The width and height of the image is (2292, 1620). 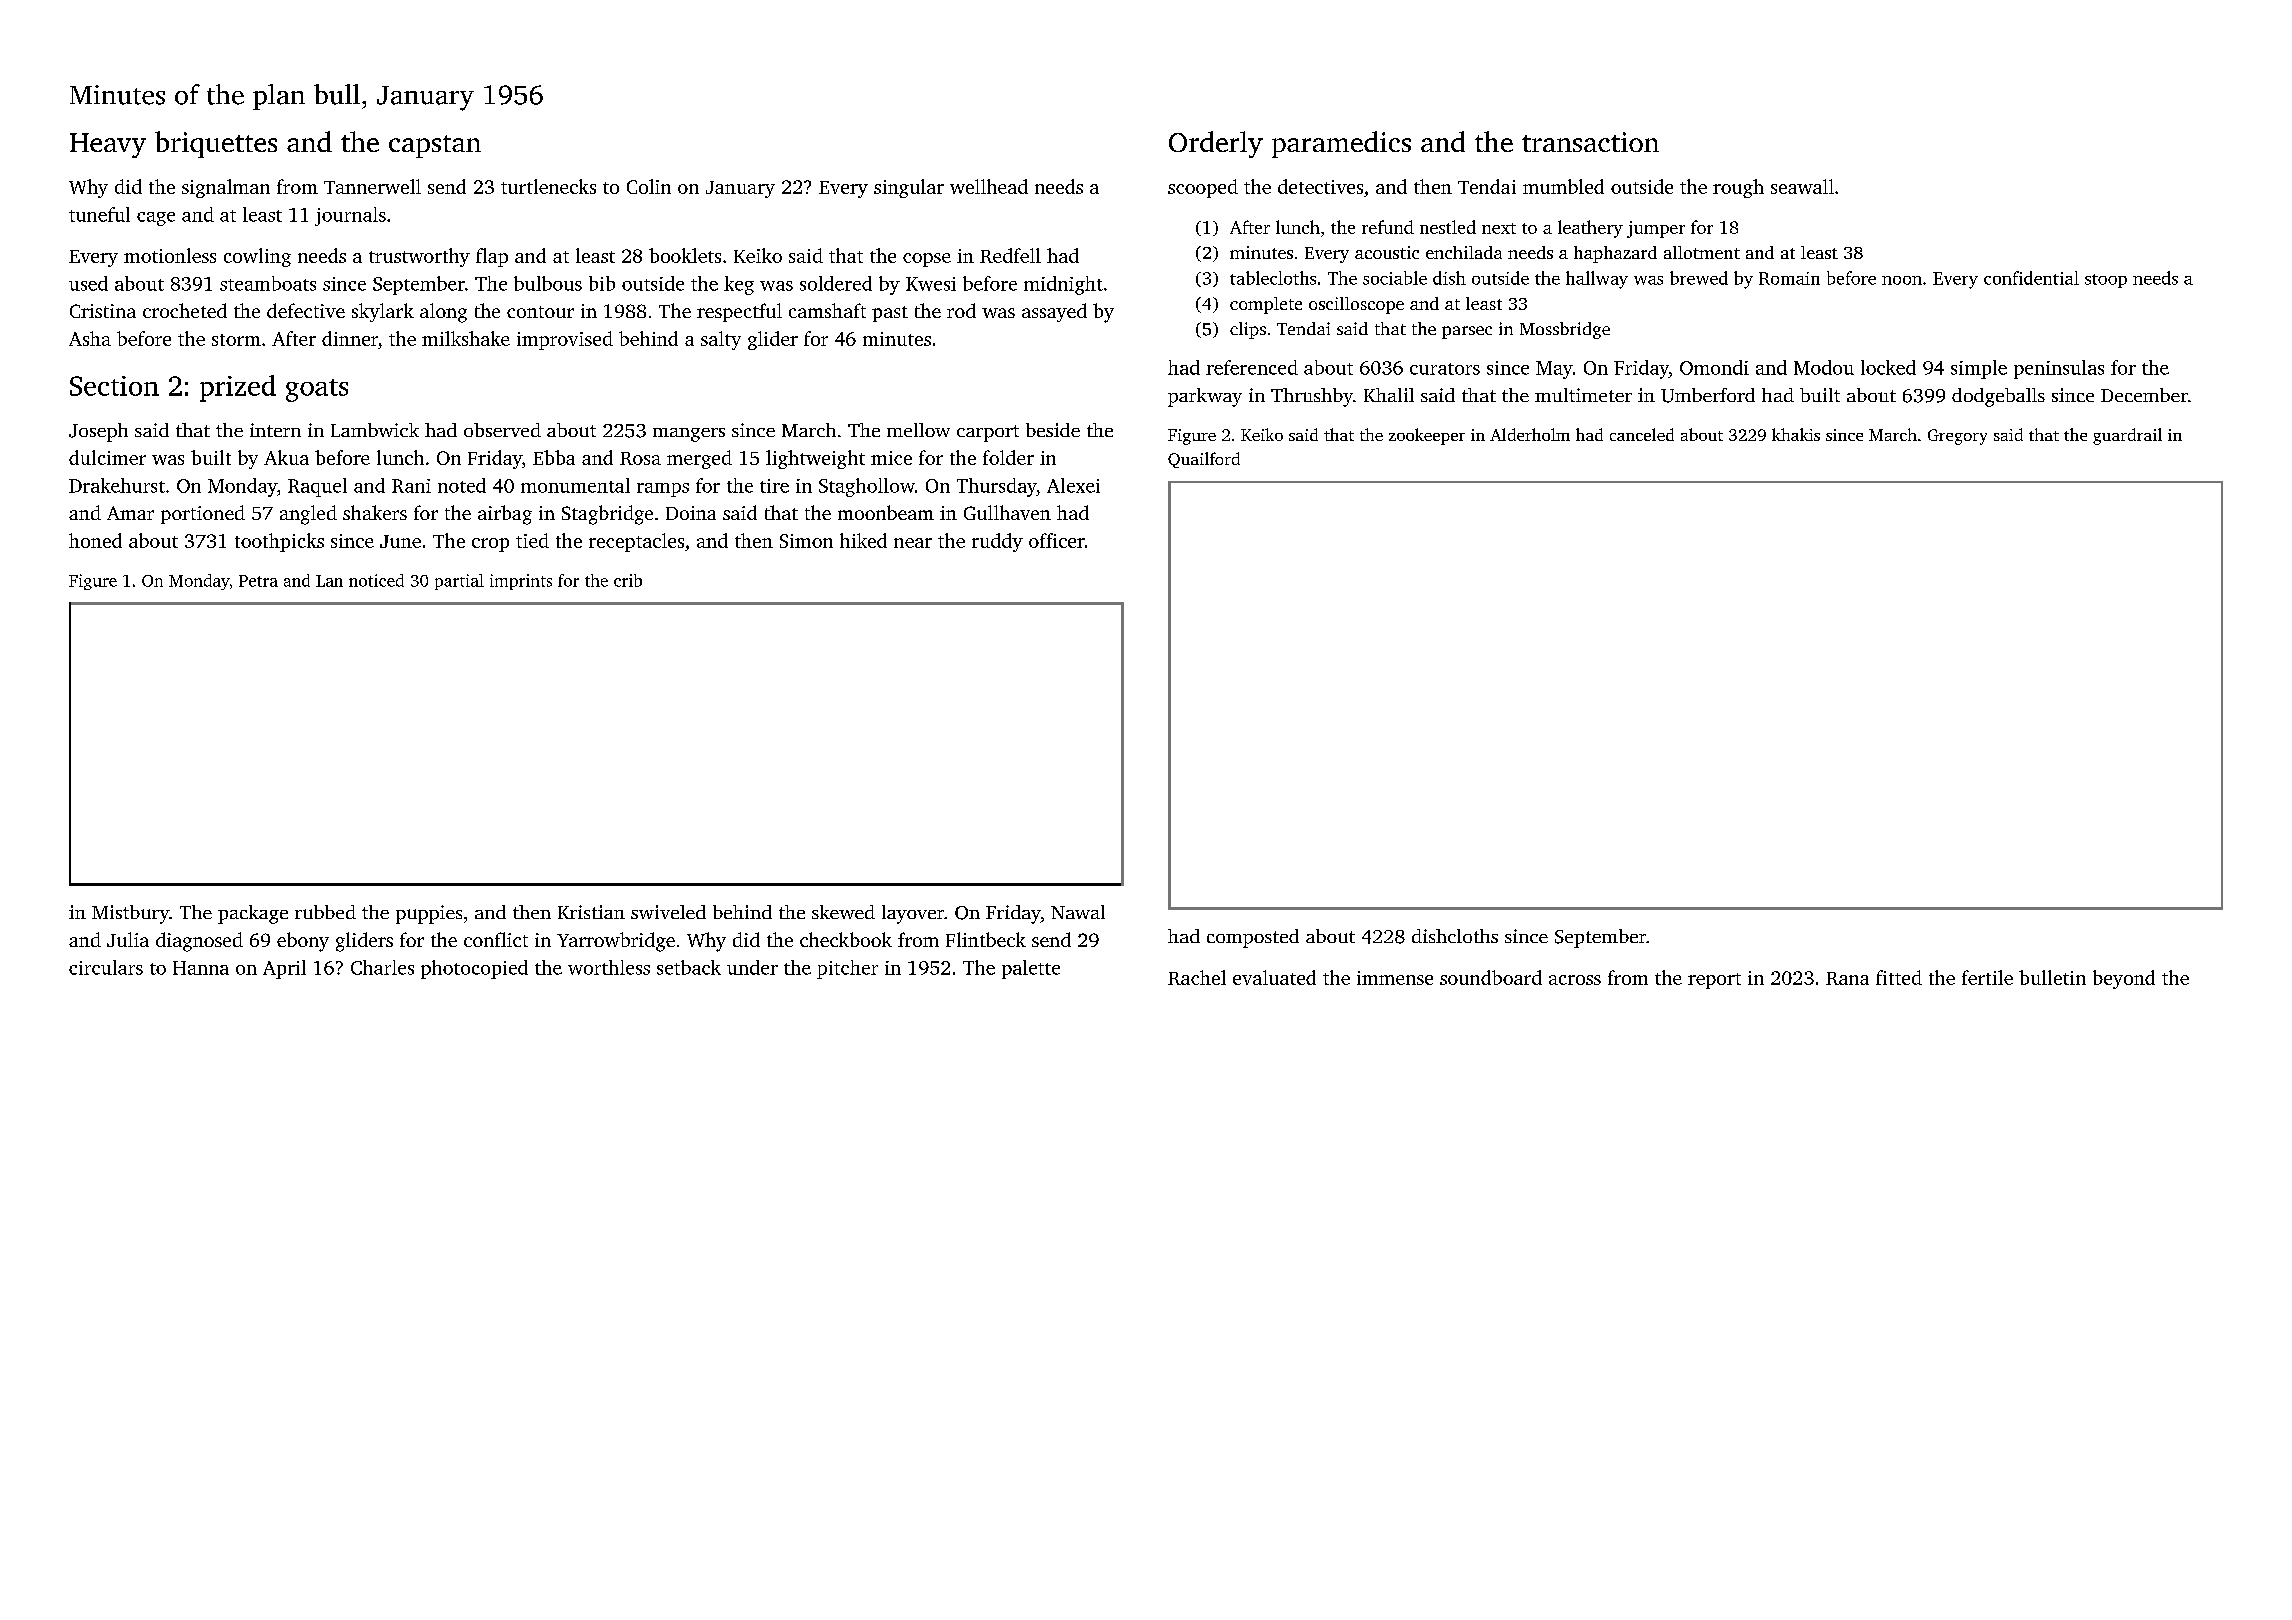 What do you see at coordinates (106, 967) in the image?
I see `circulars` at bounding box center [106, 967].
